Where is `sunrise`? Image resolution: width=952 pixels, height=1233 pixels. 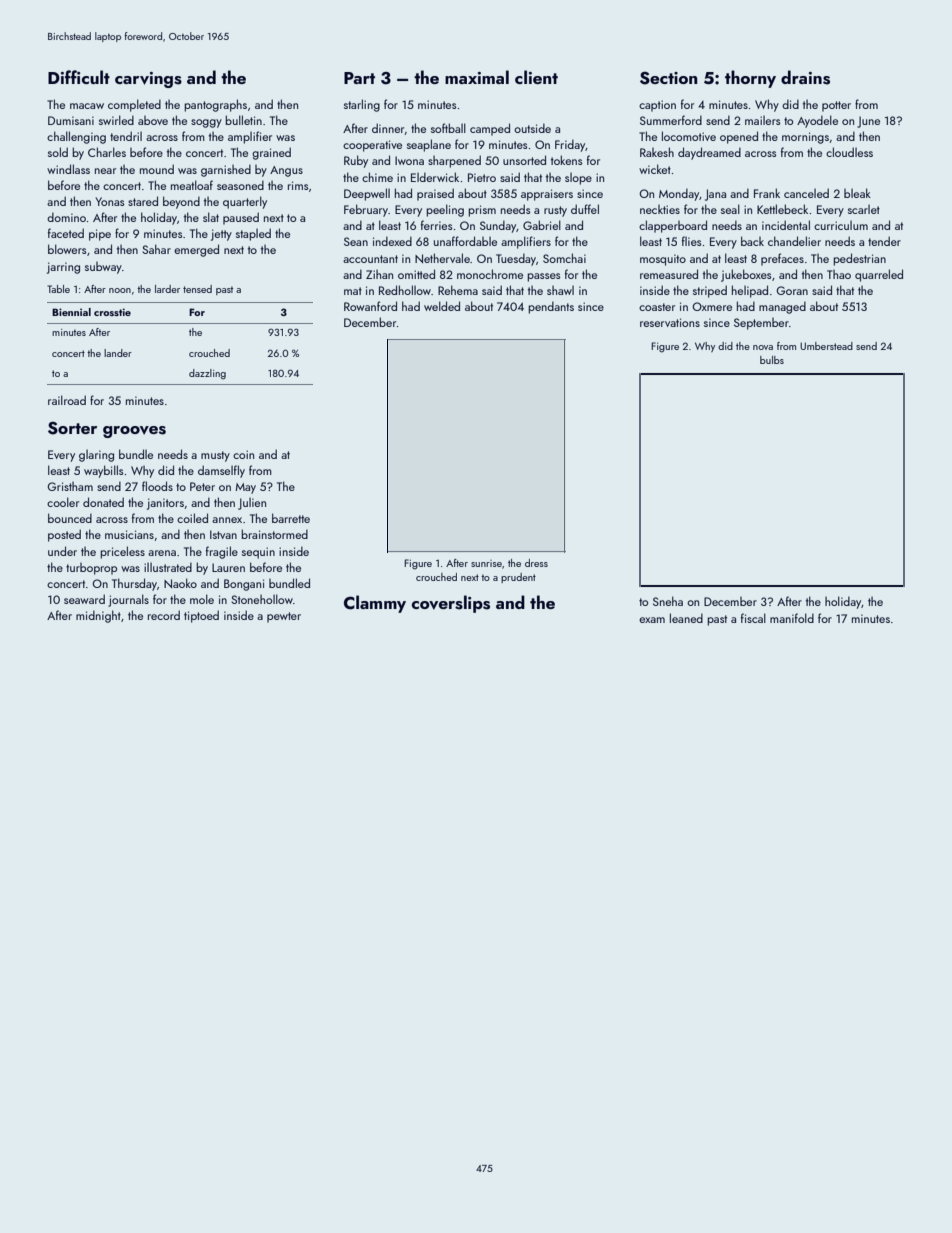 sunrise is located at coordinates (486, 563).
